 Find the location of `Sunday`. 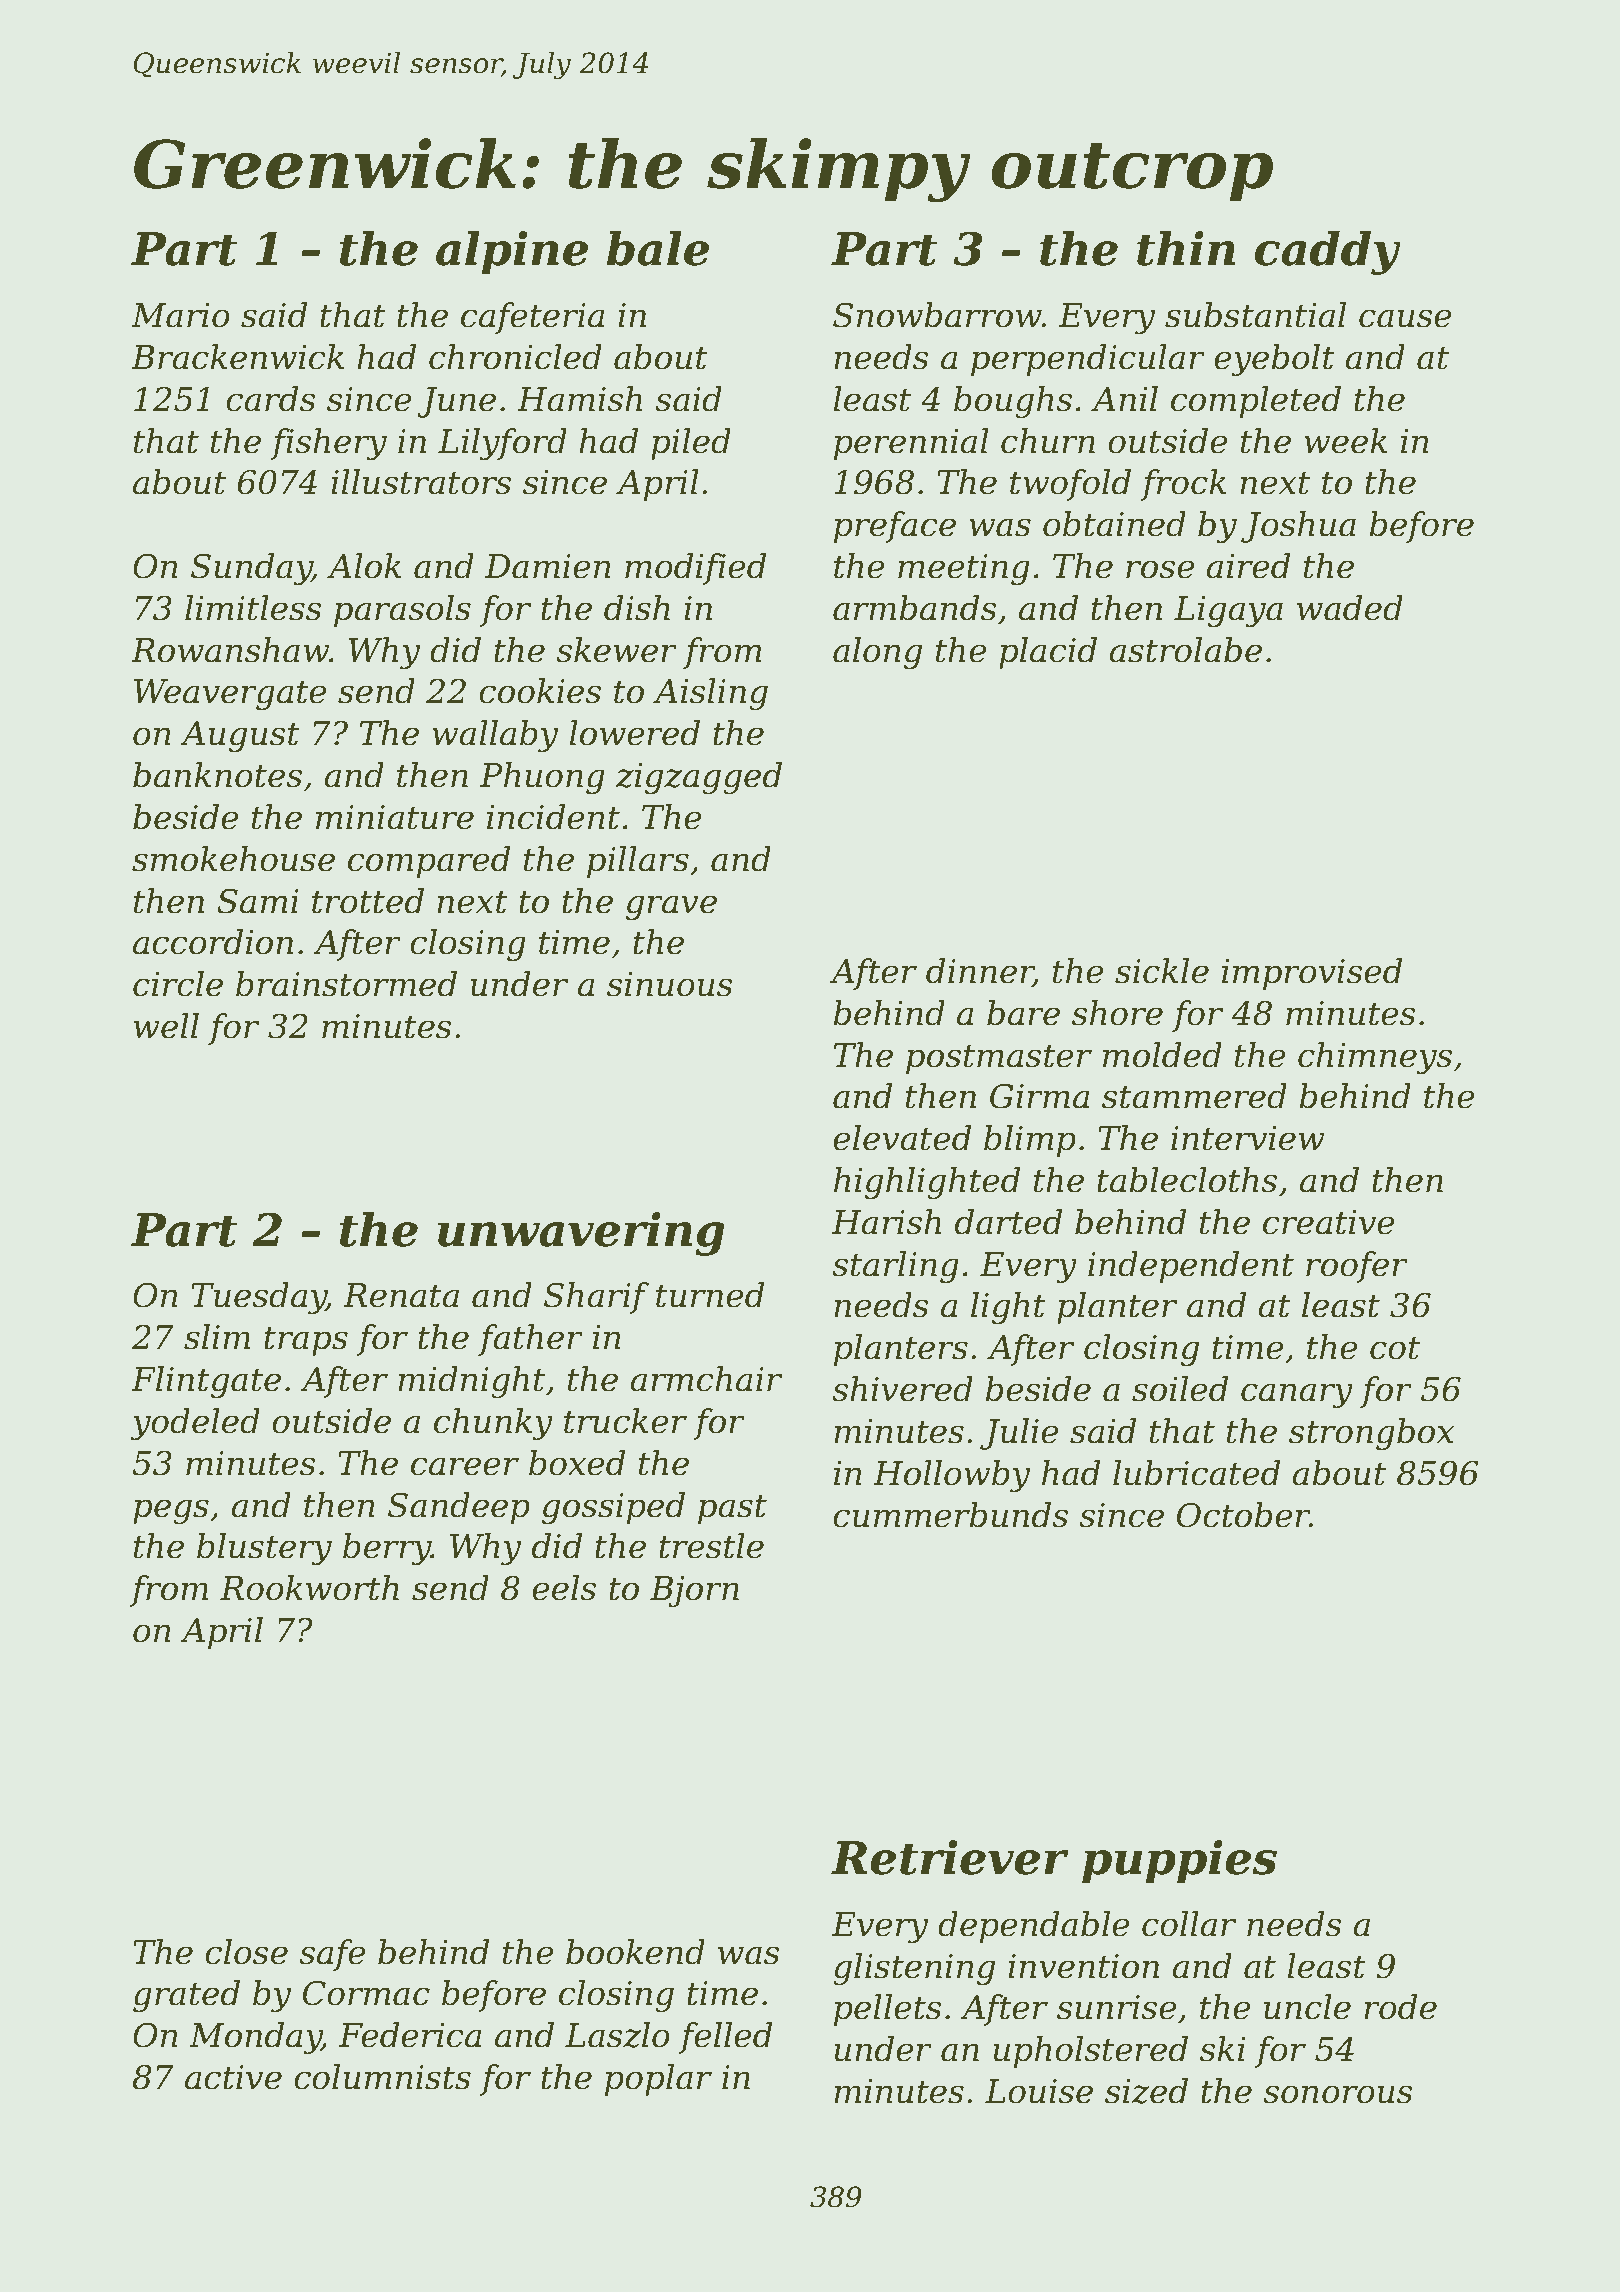

Sunday is located at coordinates (251, 569).
